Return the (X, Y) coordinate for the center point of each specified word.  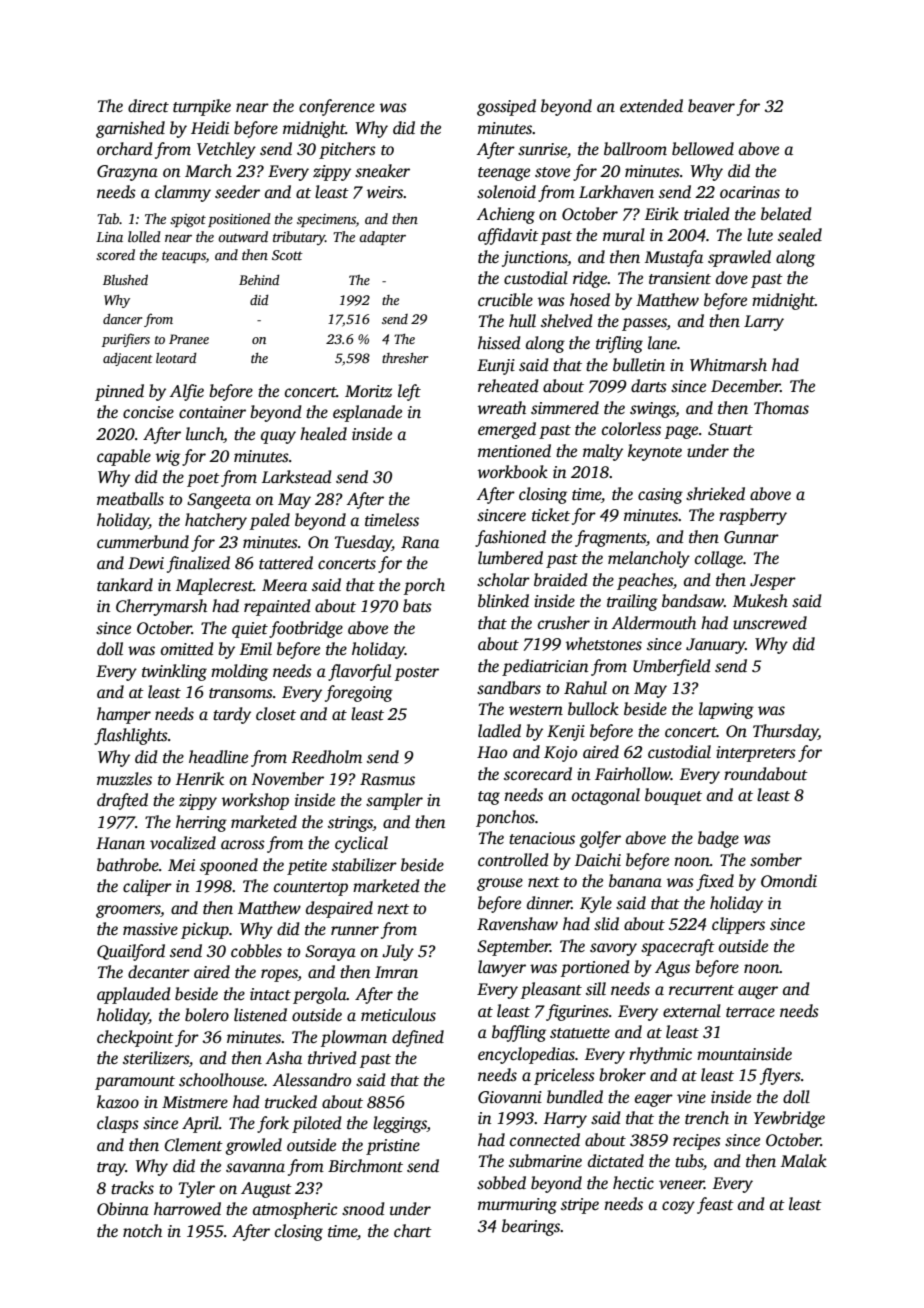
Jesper (773, 582)
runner (355, 930)
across (243, 845)
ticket (551, 515)
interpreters (756, 754)
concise (148, 412)
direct (148, 106)
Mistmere (195, 1102)
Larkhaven (616, 191)
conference (337, 107)
